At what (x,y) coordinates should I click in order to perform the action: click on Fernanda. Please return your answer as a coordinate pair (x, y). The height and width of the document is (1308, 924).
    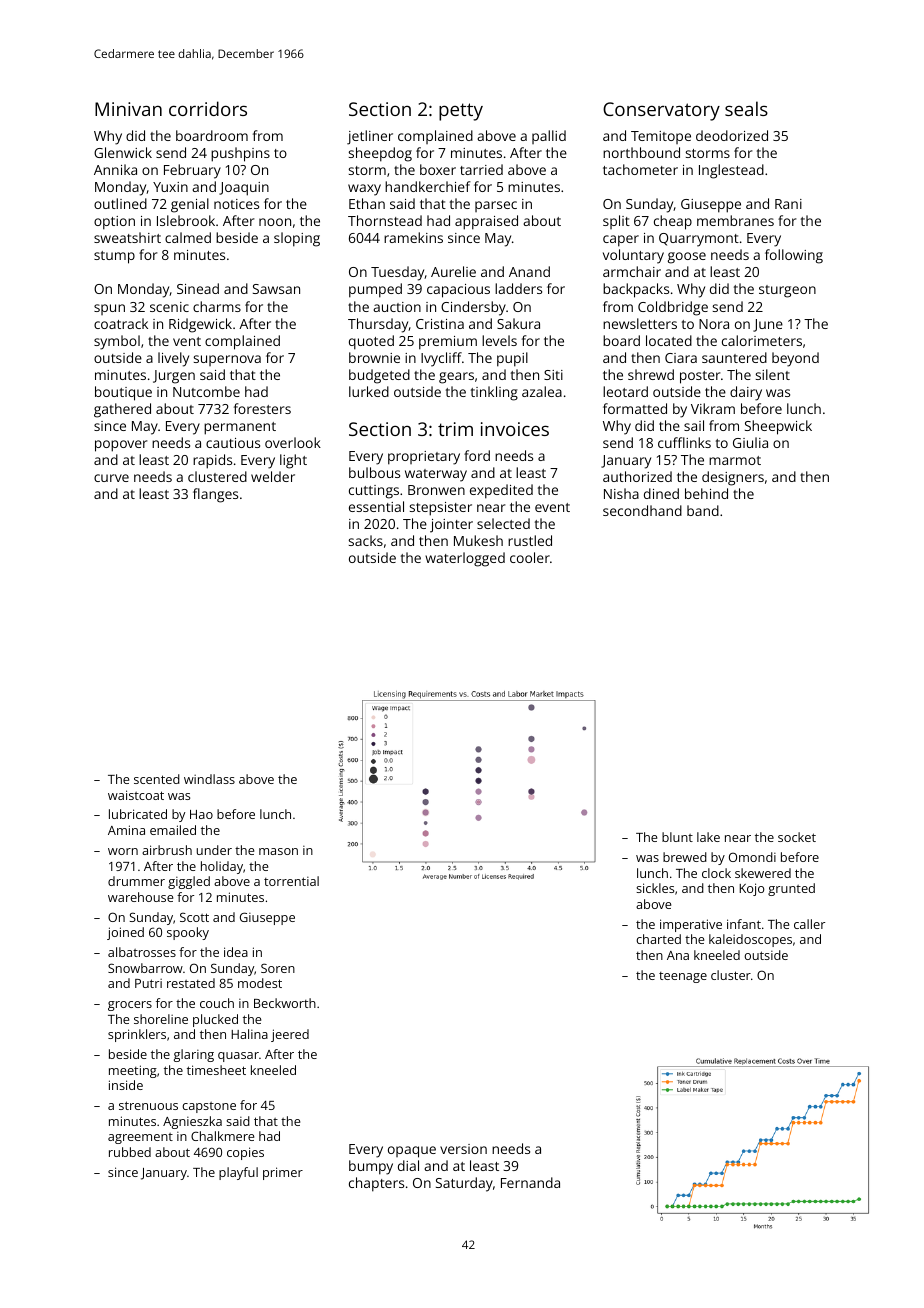
    Looking at the image, I should click on (530, 1182).
